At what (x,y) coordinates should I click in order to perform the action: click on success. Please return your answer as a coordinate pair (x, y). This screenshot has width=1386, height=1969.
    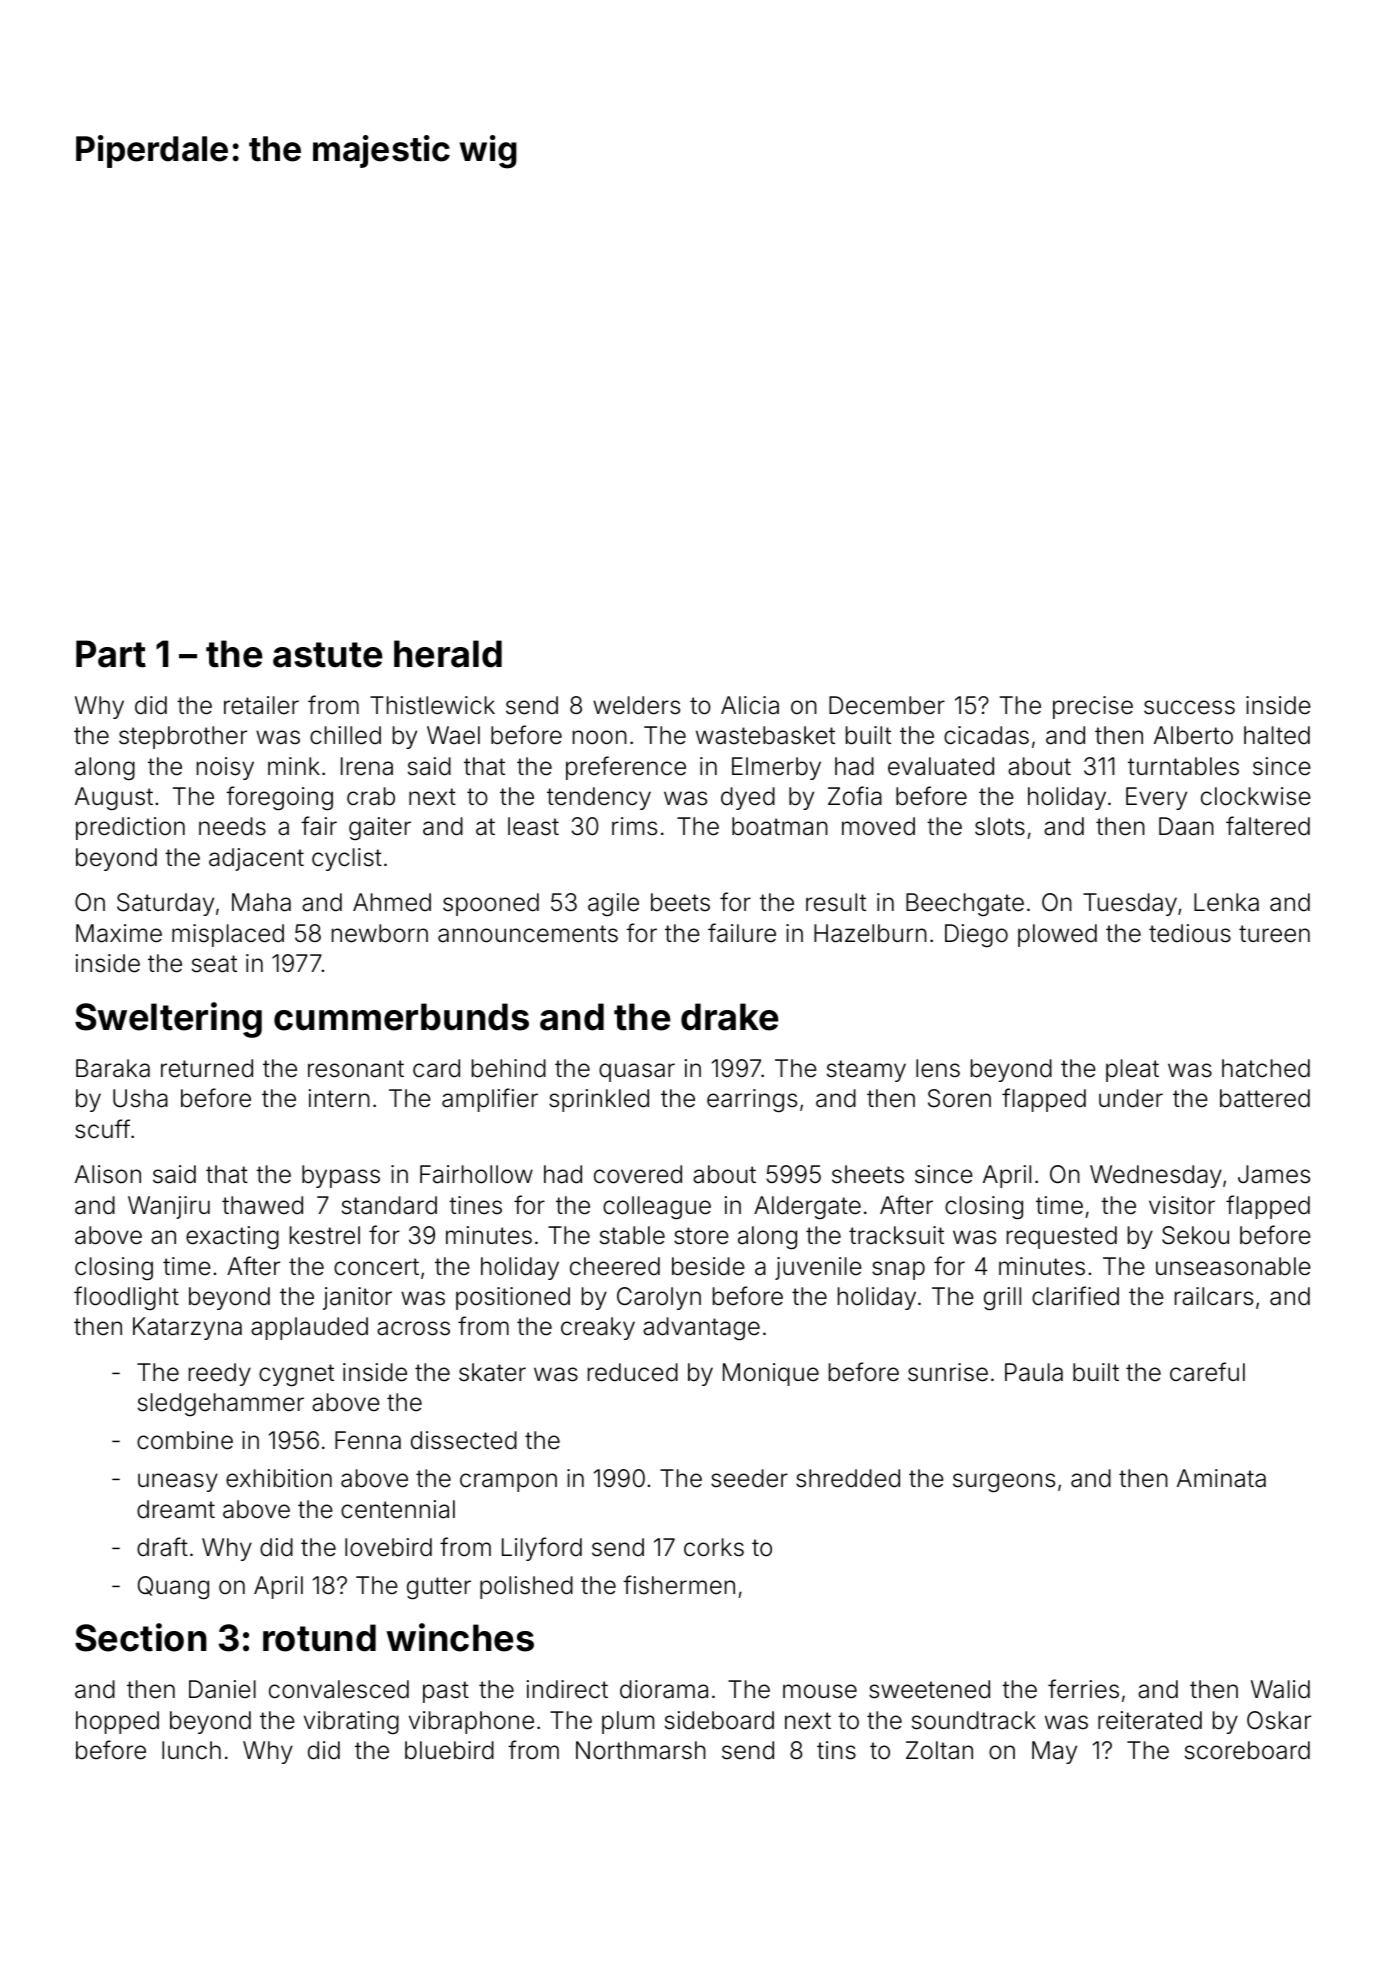
    Looking at the image, I should click on (1189, 707).
